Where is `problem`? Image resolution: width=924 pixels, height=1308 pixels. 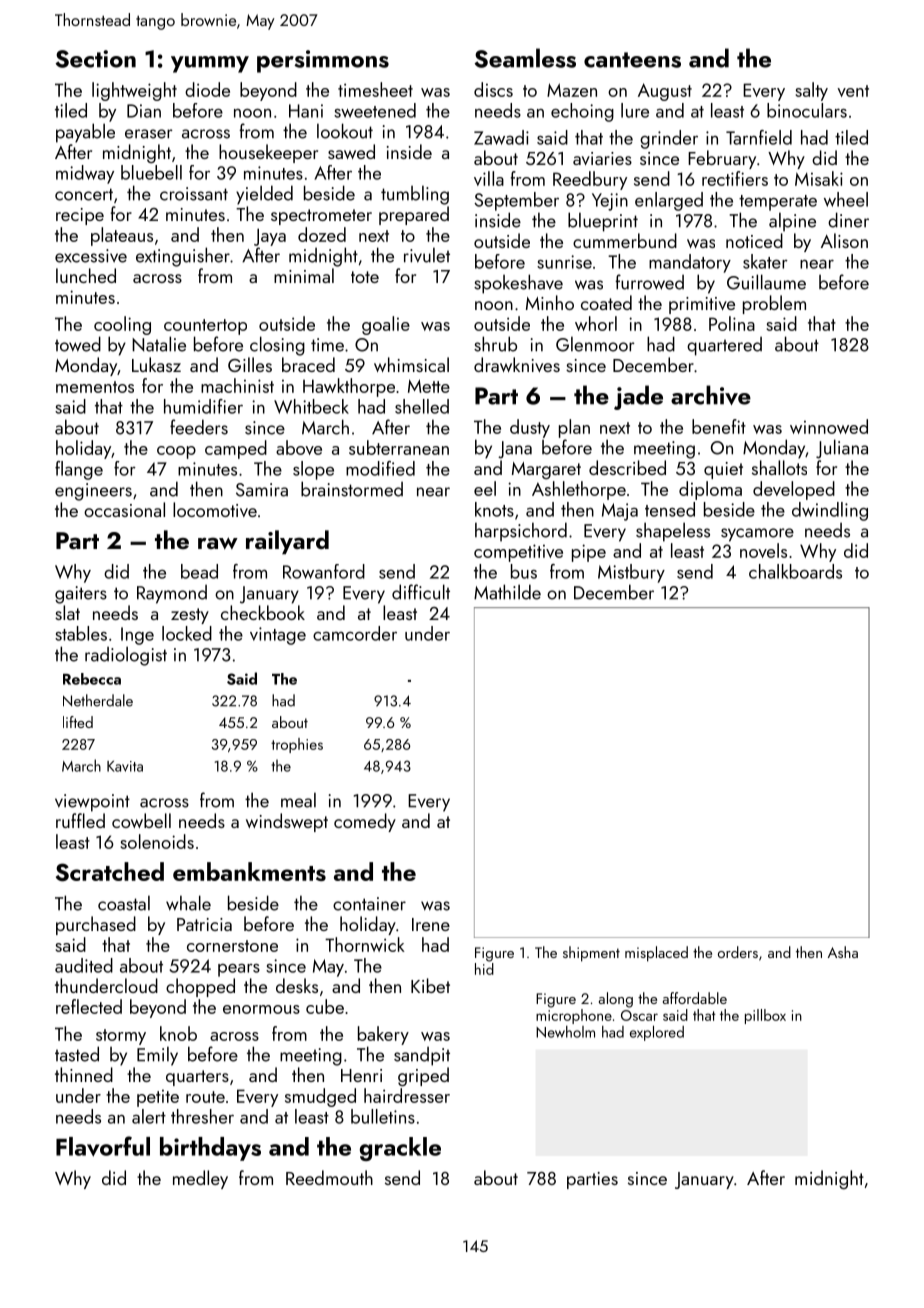 problem is located at coordinates (774, 304).
